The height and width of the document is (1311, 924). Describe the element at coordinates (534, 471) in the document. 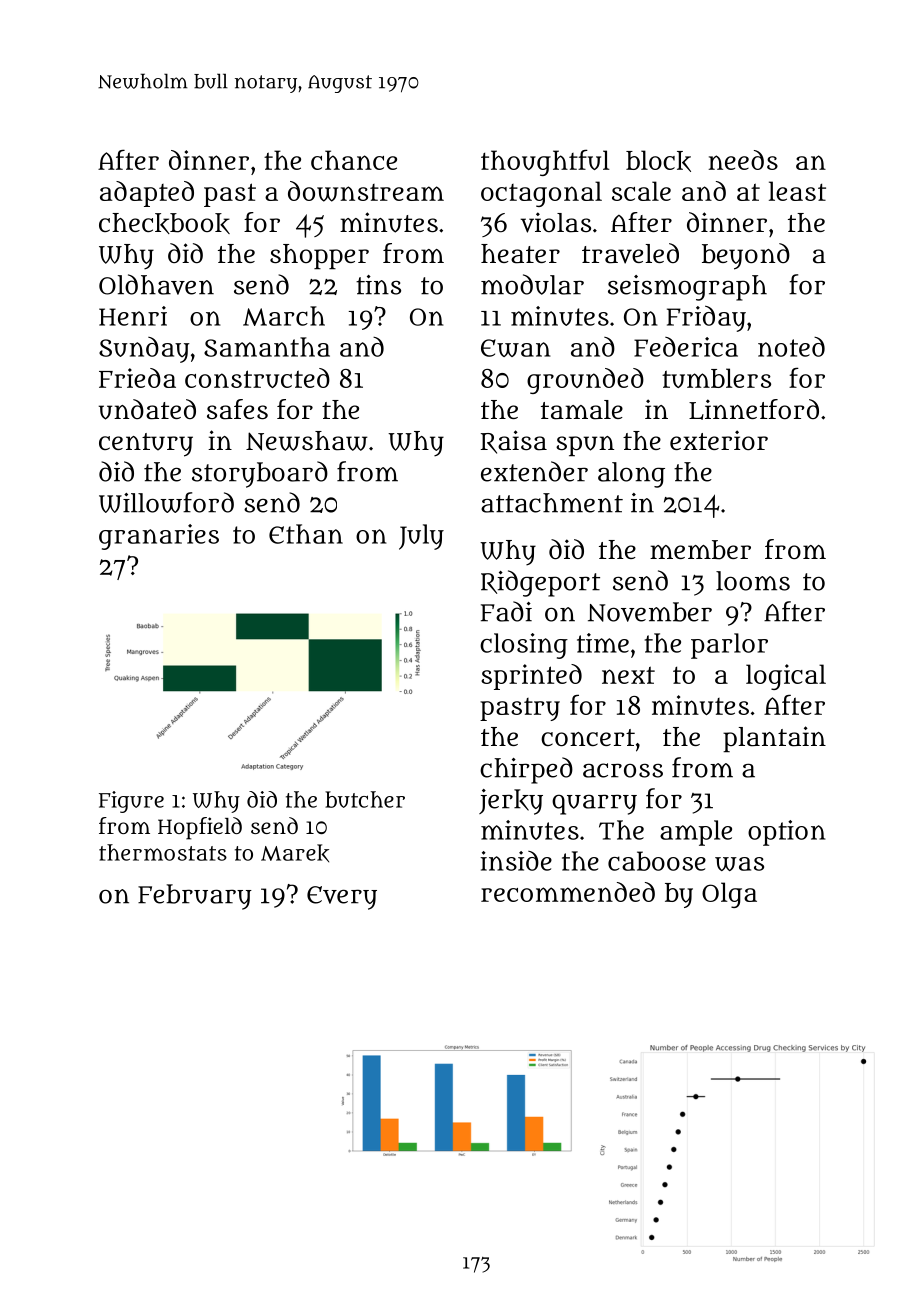

I see `extender` at that location.
